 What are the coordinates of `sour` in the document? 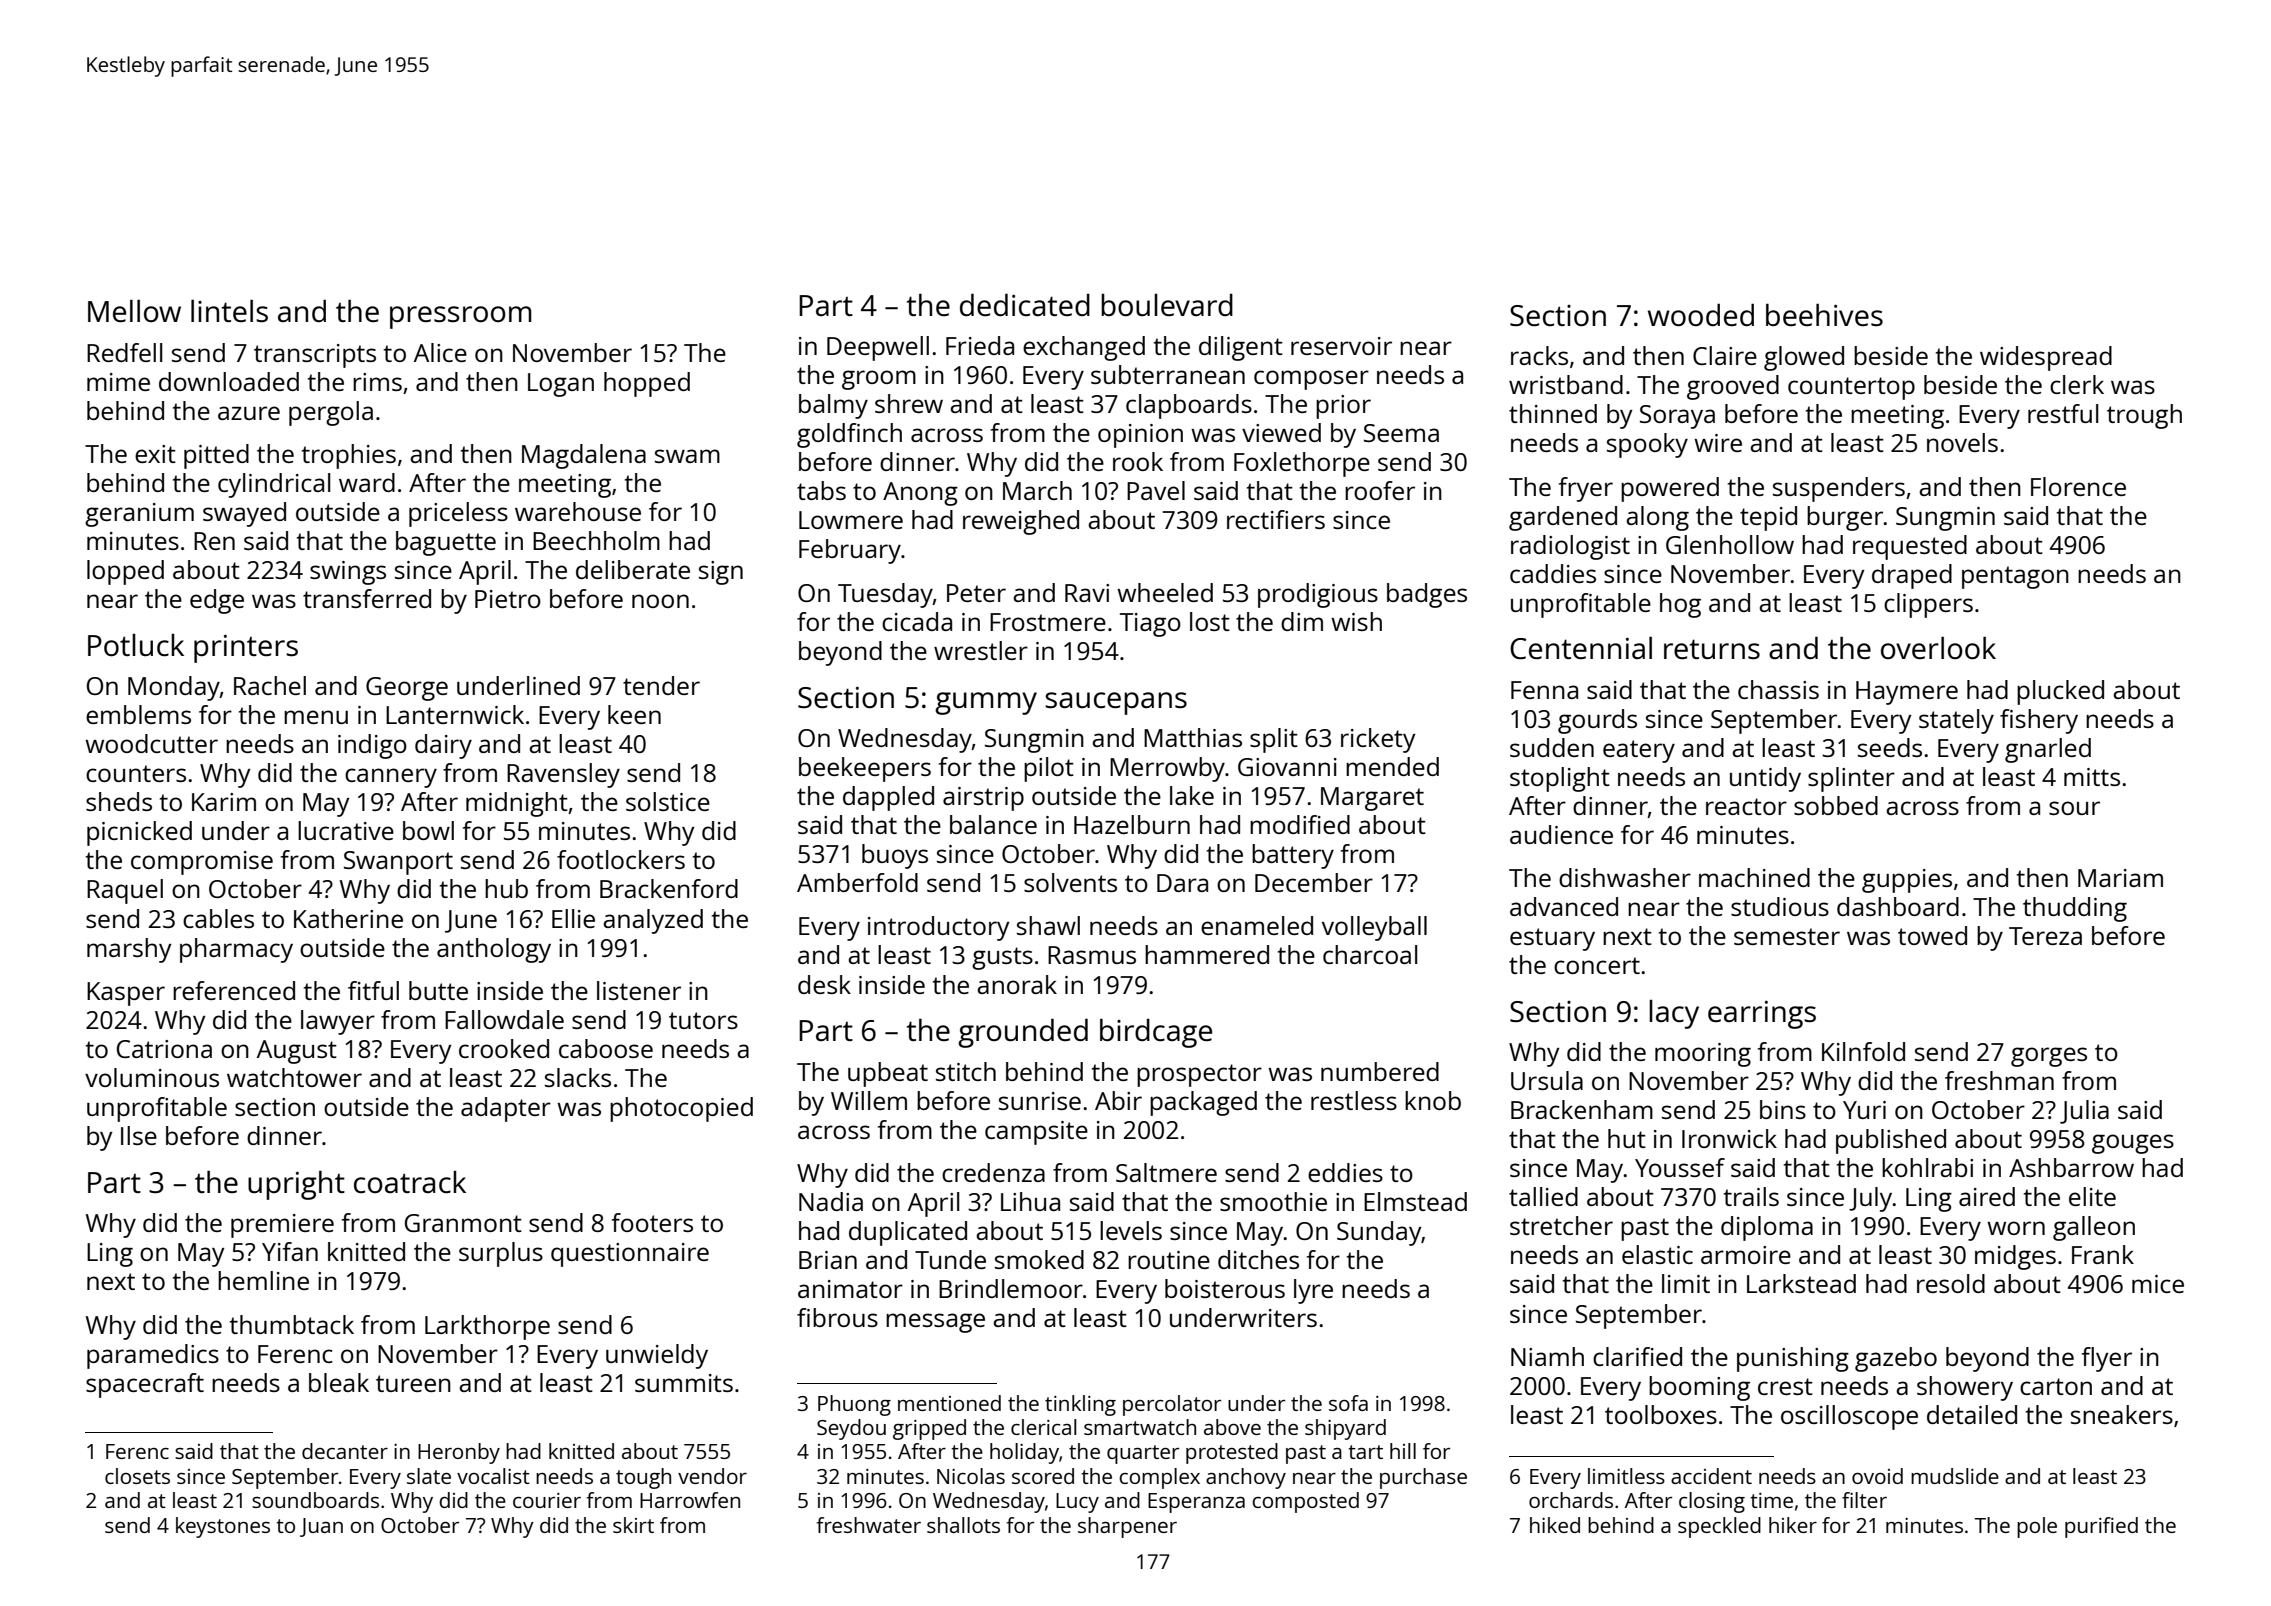 It's located at (2074, 808).
